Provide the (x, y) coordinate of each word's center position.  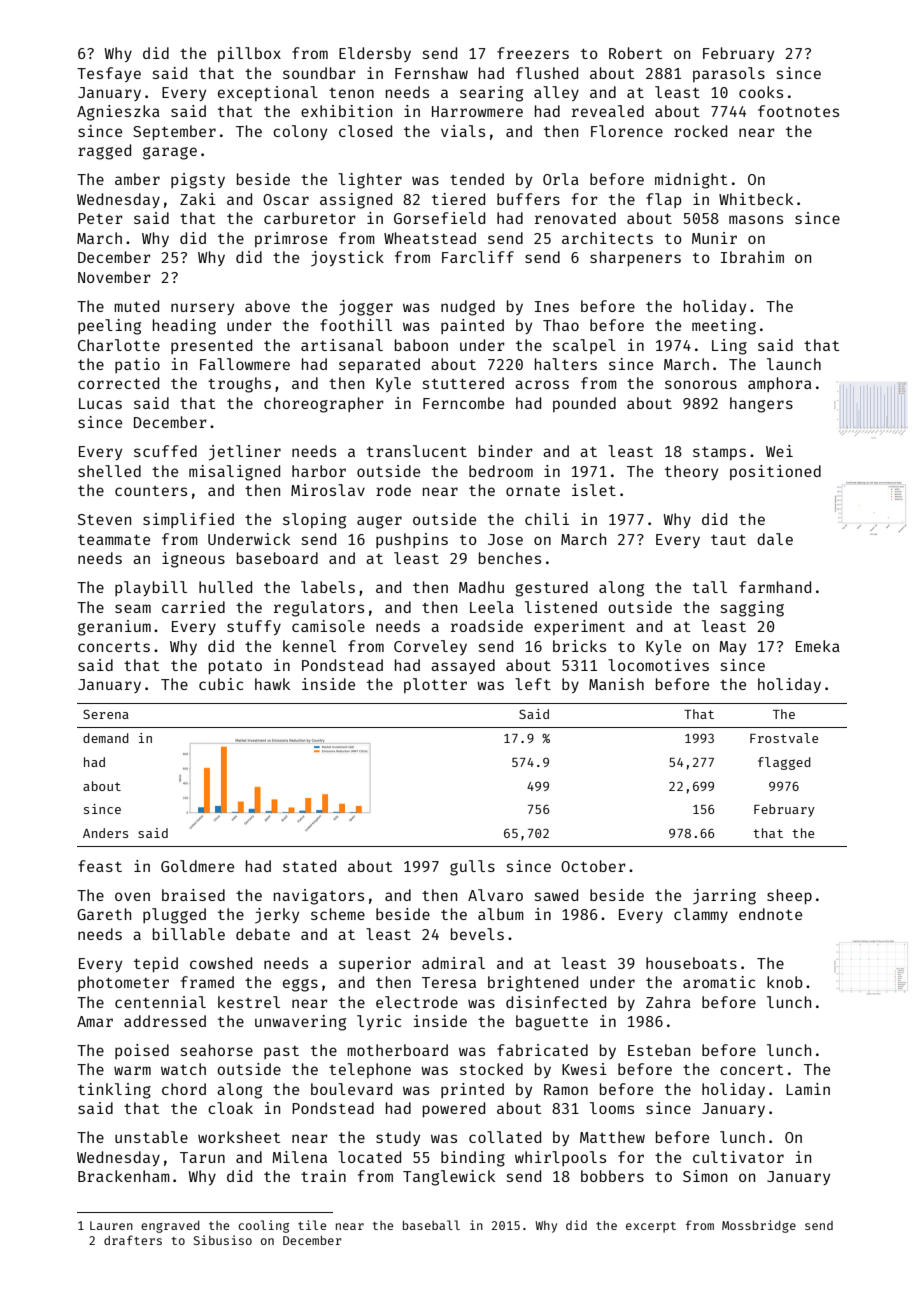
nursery (202, 309)
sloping (314, 521)
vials (463, 131)
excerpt (651, 1227)
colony (300, 132)
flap (664, 200)
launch (794, 364)
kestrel (249, 1002)
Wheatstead (430, 238)
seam (133, 608)
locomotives (658, 665)
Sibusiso (223, 1240)
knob (785, 982)
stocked (491, 1069)
